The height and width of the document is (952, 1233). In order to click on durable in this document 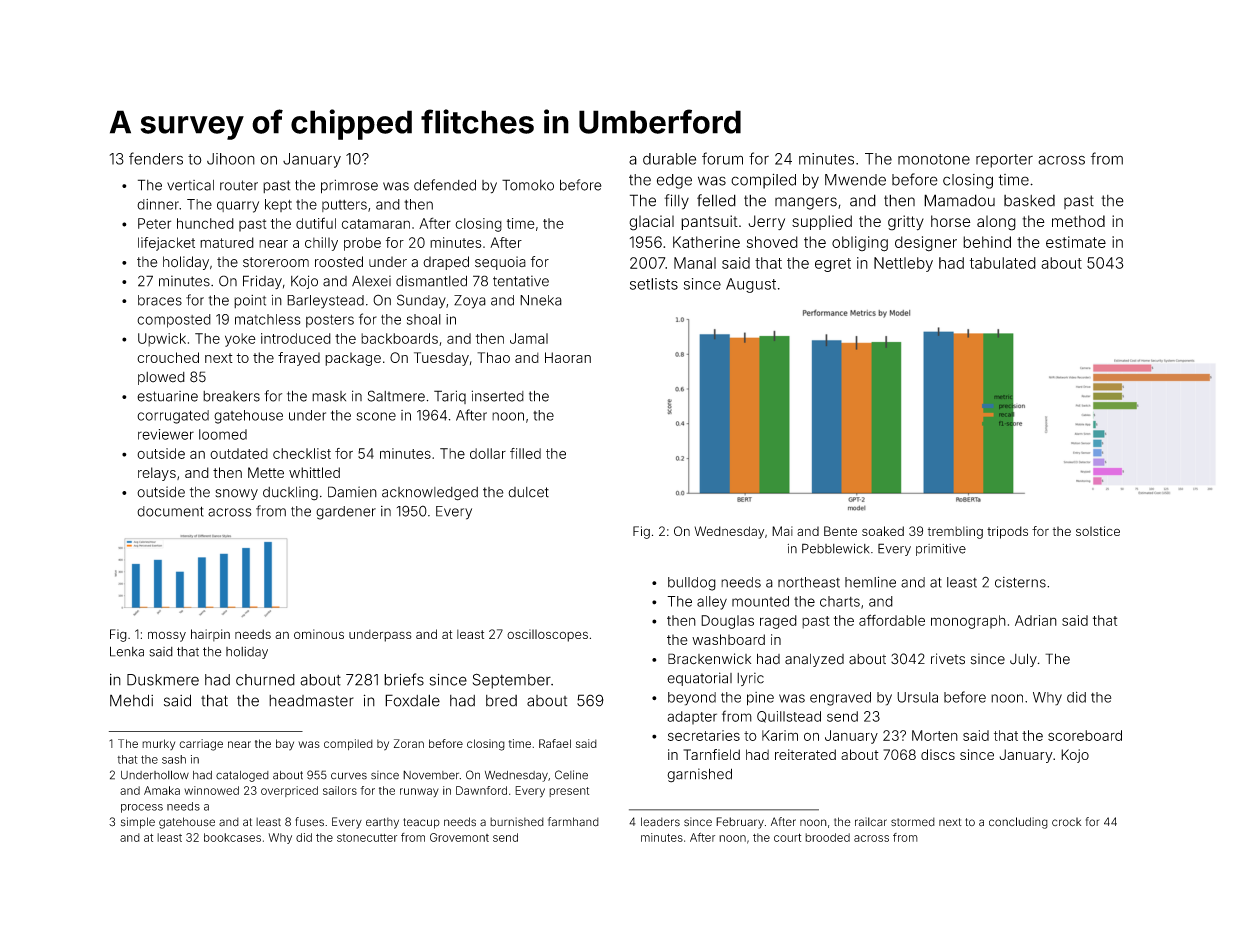, I will do `click(669, 159)`.
